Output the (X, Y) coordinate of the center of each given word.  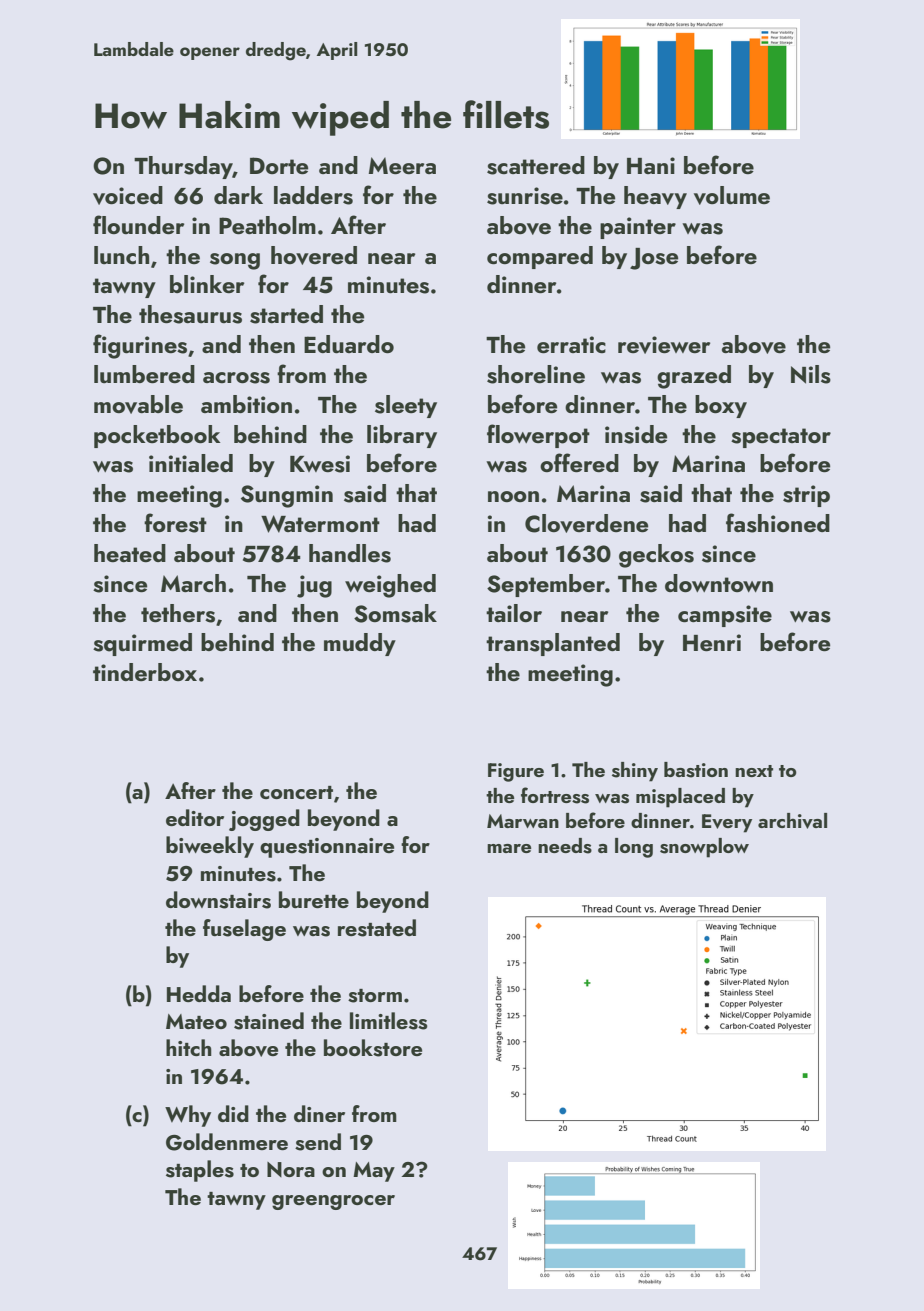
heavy (655, 197)
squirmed (142, 644)
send (318, 1142)
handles (350, 553)
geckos (656, 556)
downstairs (218, 900)
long (634, 848)
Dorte (279, 165)
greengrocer (333, 1202)
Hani (651, 165)
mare (509, 848)
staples (200, 1171)
